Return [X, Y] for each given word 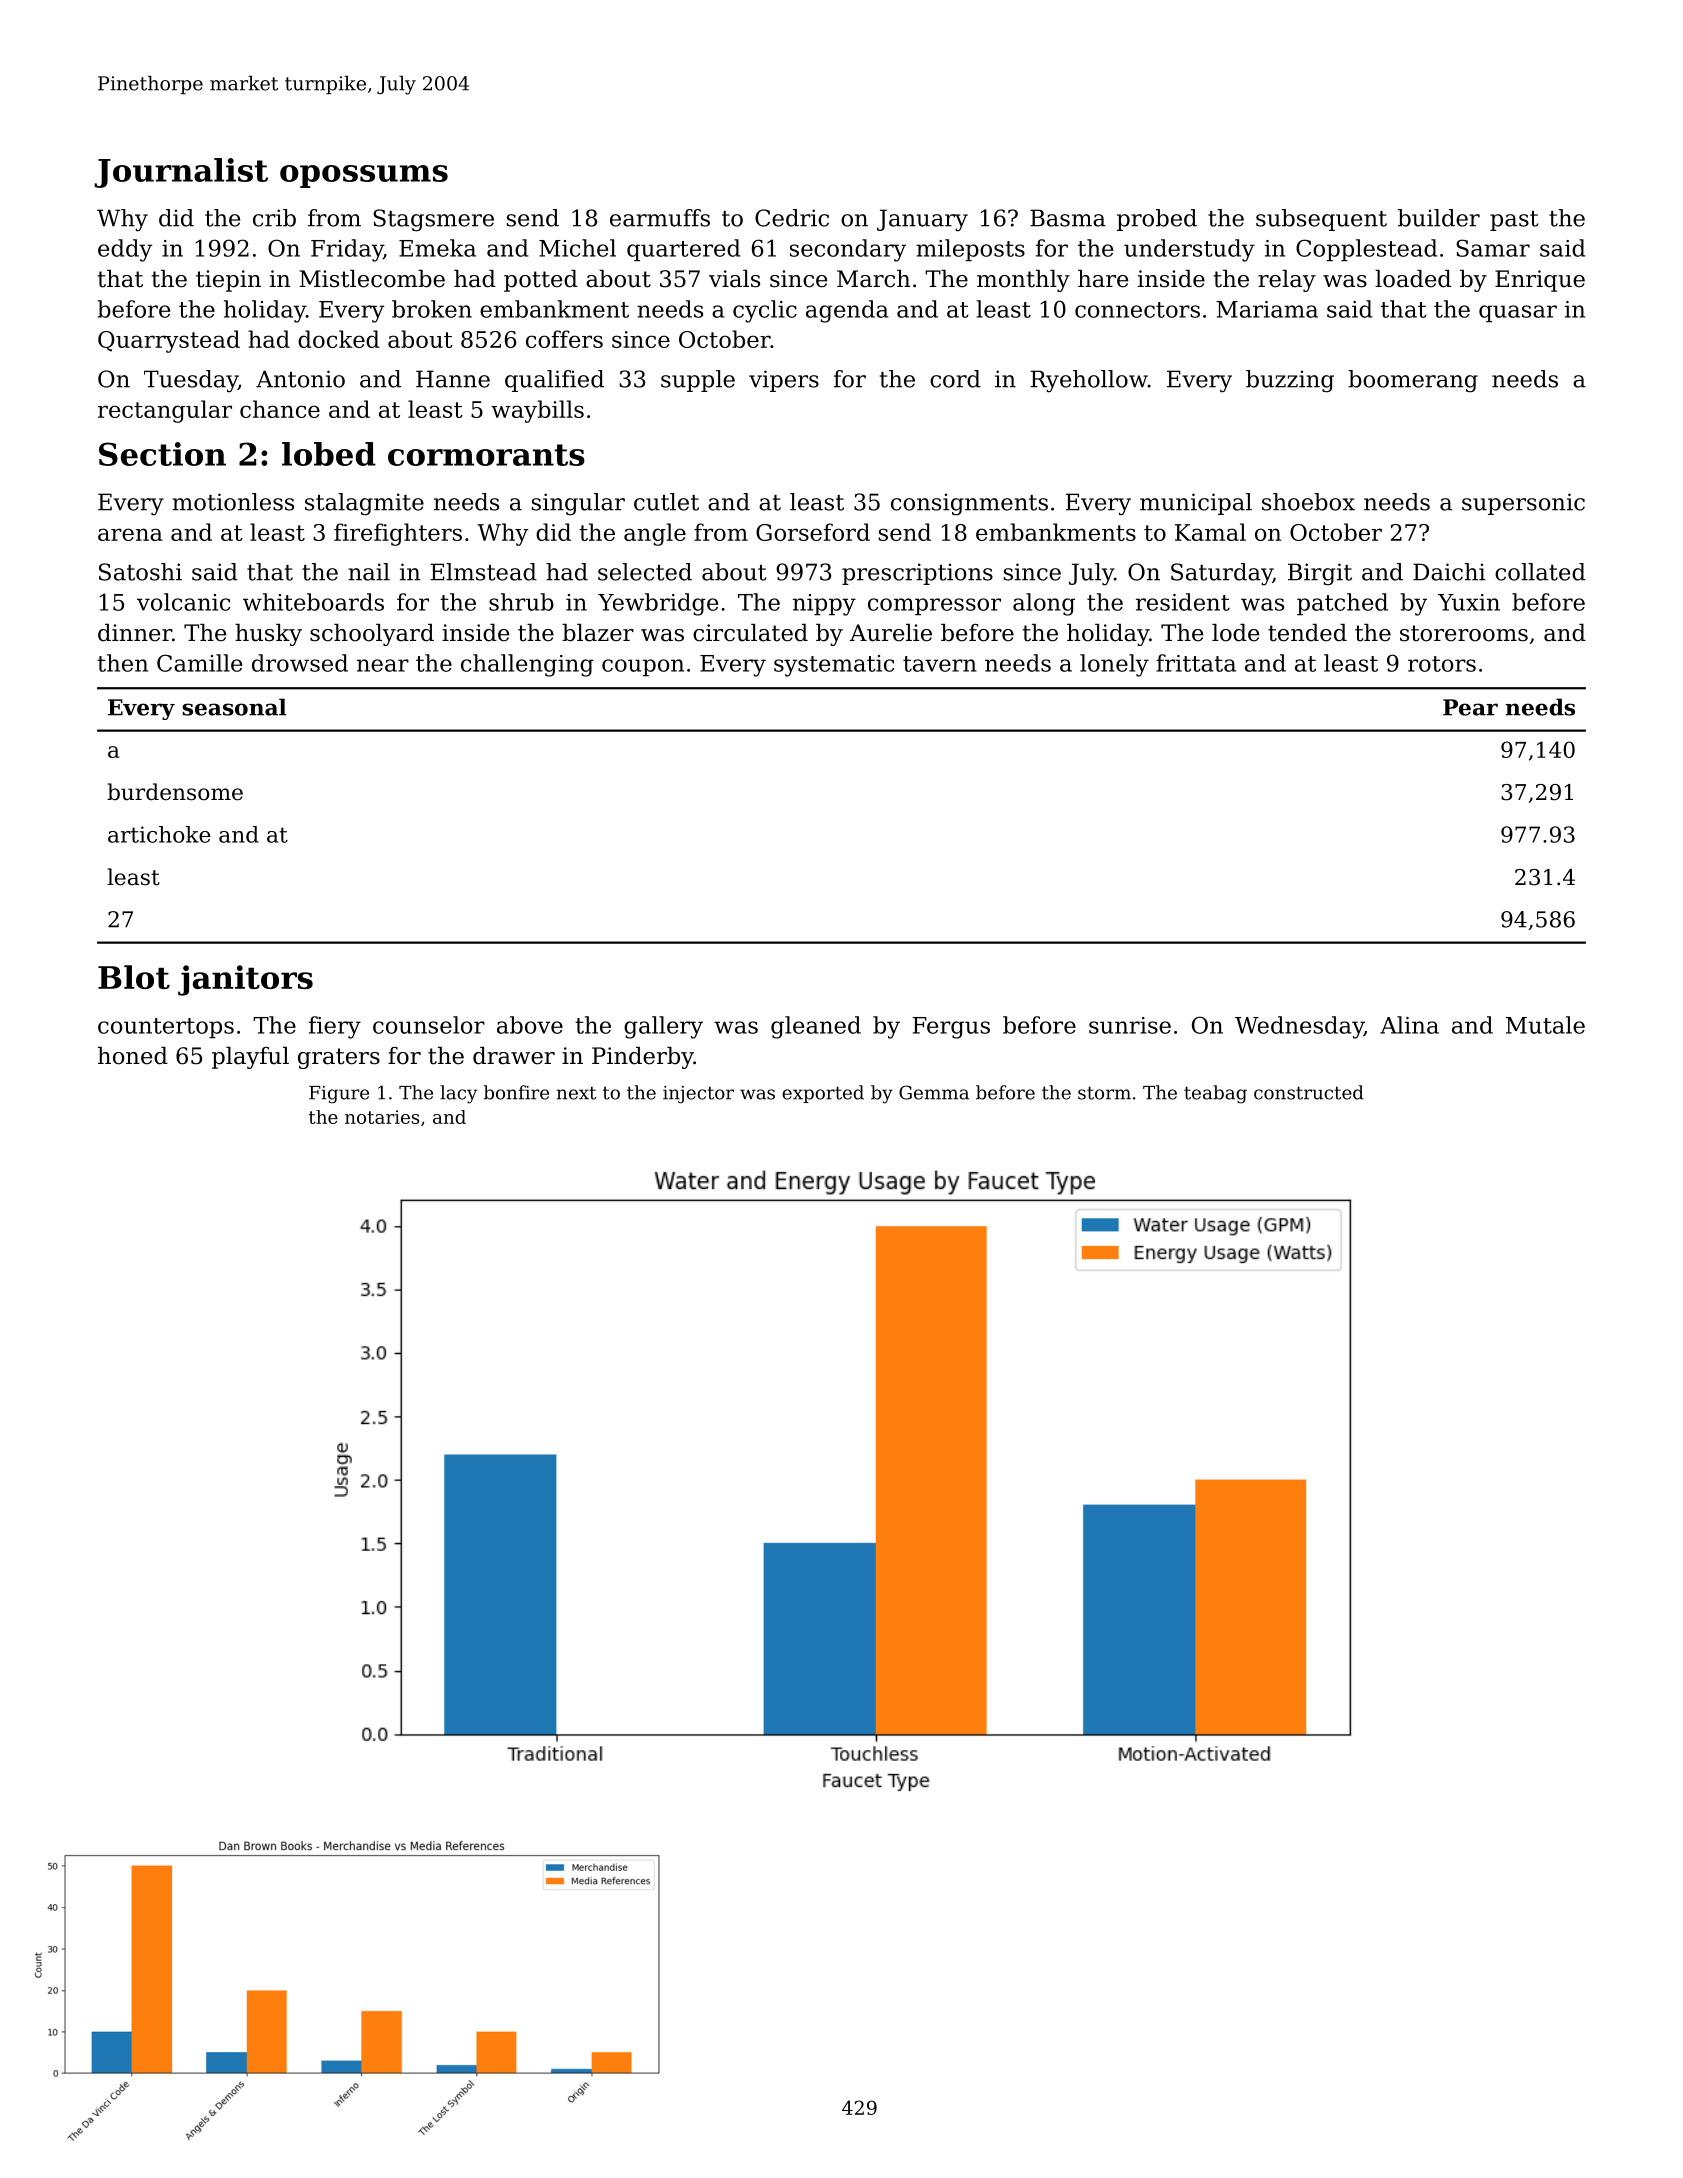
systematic [834, 666]
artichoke [159, 834]
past [1514, 221]
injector [698, 1095]
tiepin [228, 281]
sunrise [1130, 1025]
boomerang [1413, 381]
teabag [1215, 1094]
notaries [382, 1117]
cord [955, 379]
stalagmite [364, 504]
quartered [683, 250]
